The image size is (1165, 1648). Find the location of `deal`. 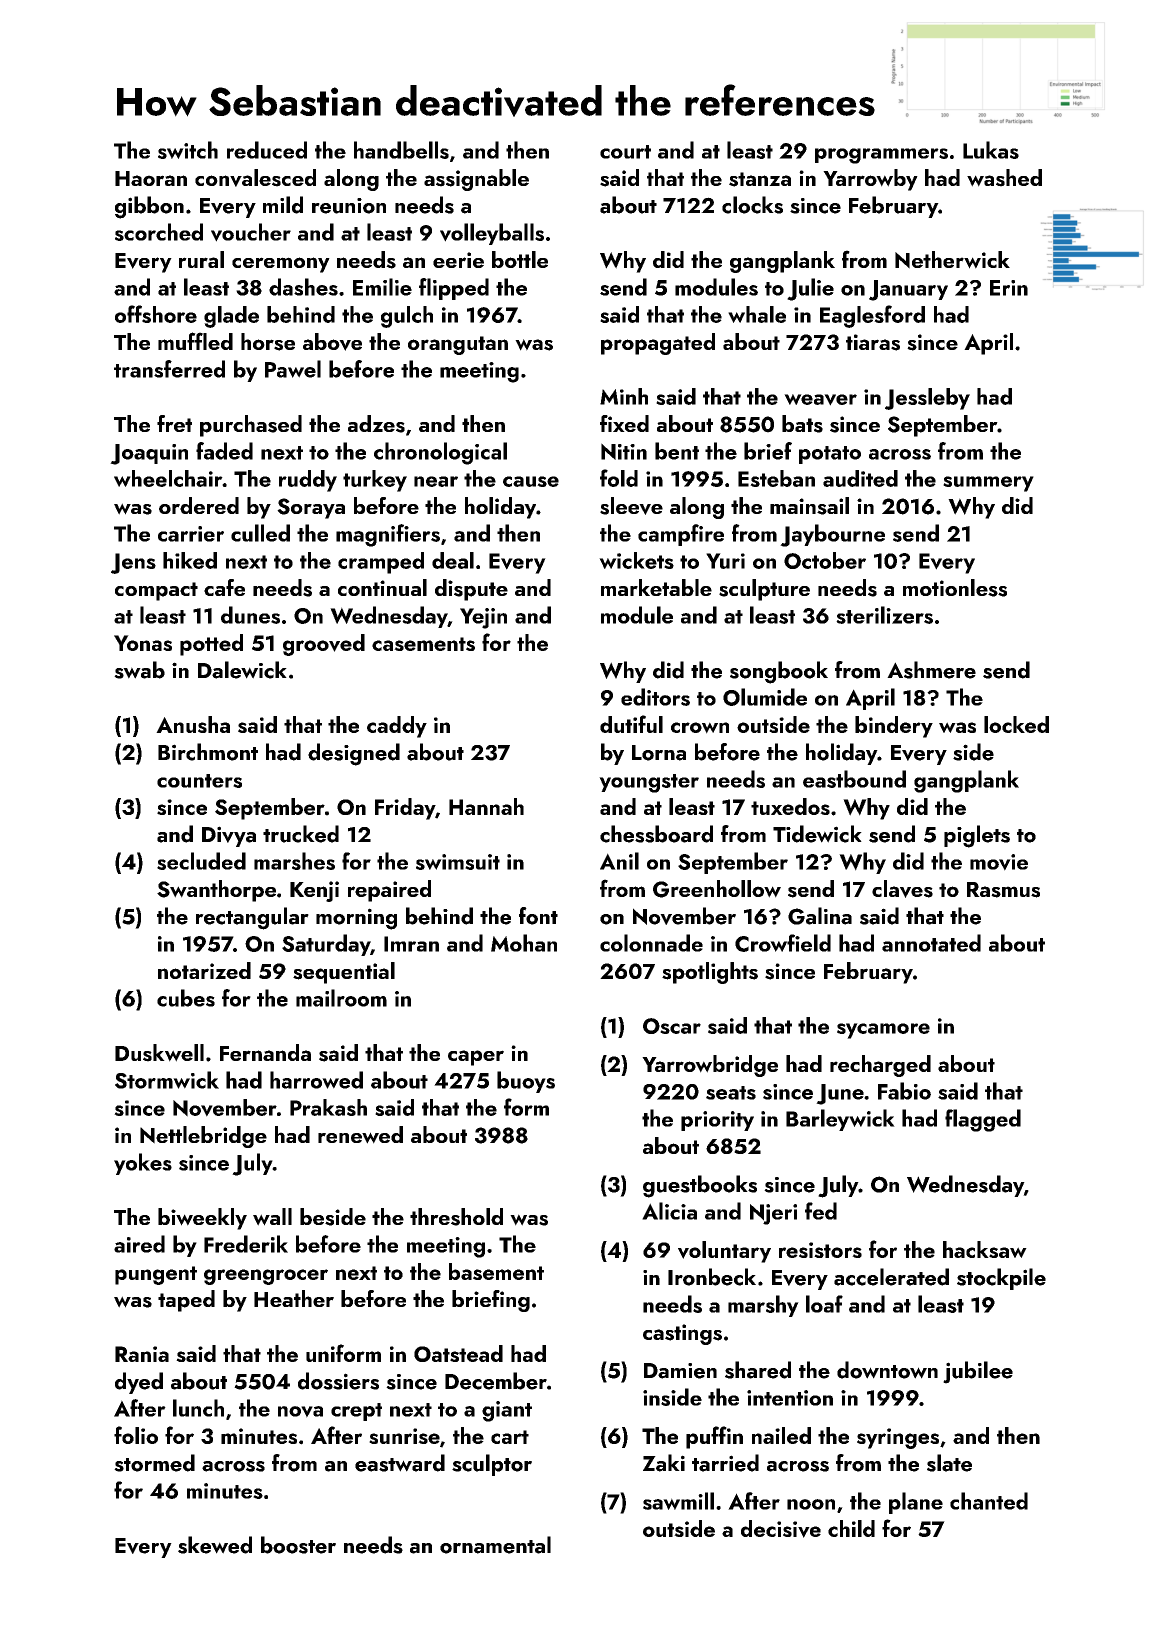

deal is located at coordinates (453, 560).
